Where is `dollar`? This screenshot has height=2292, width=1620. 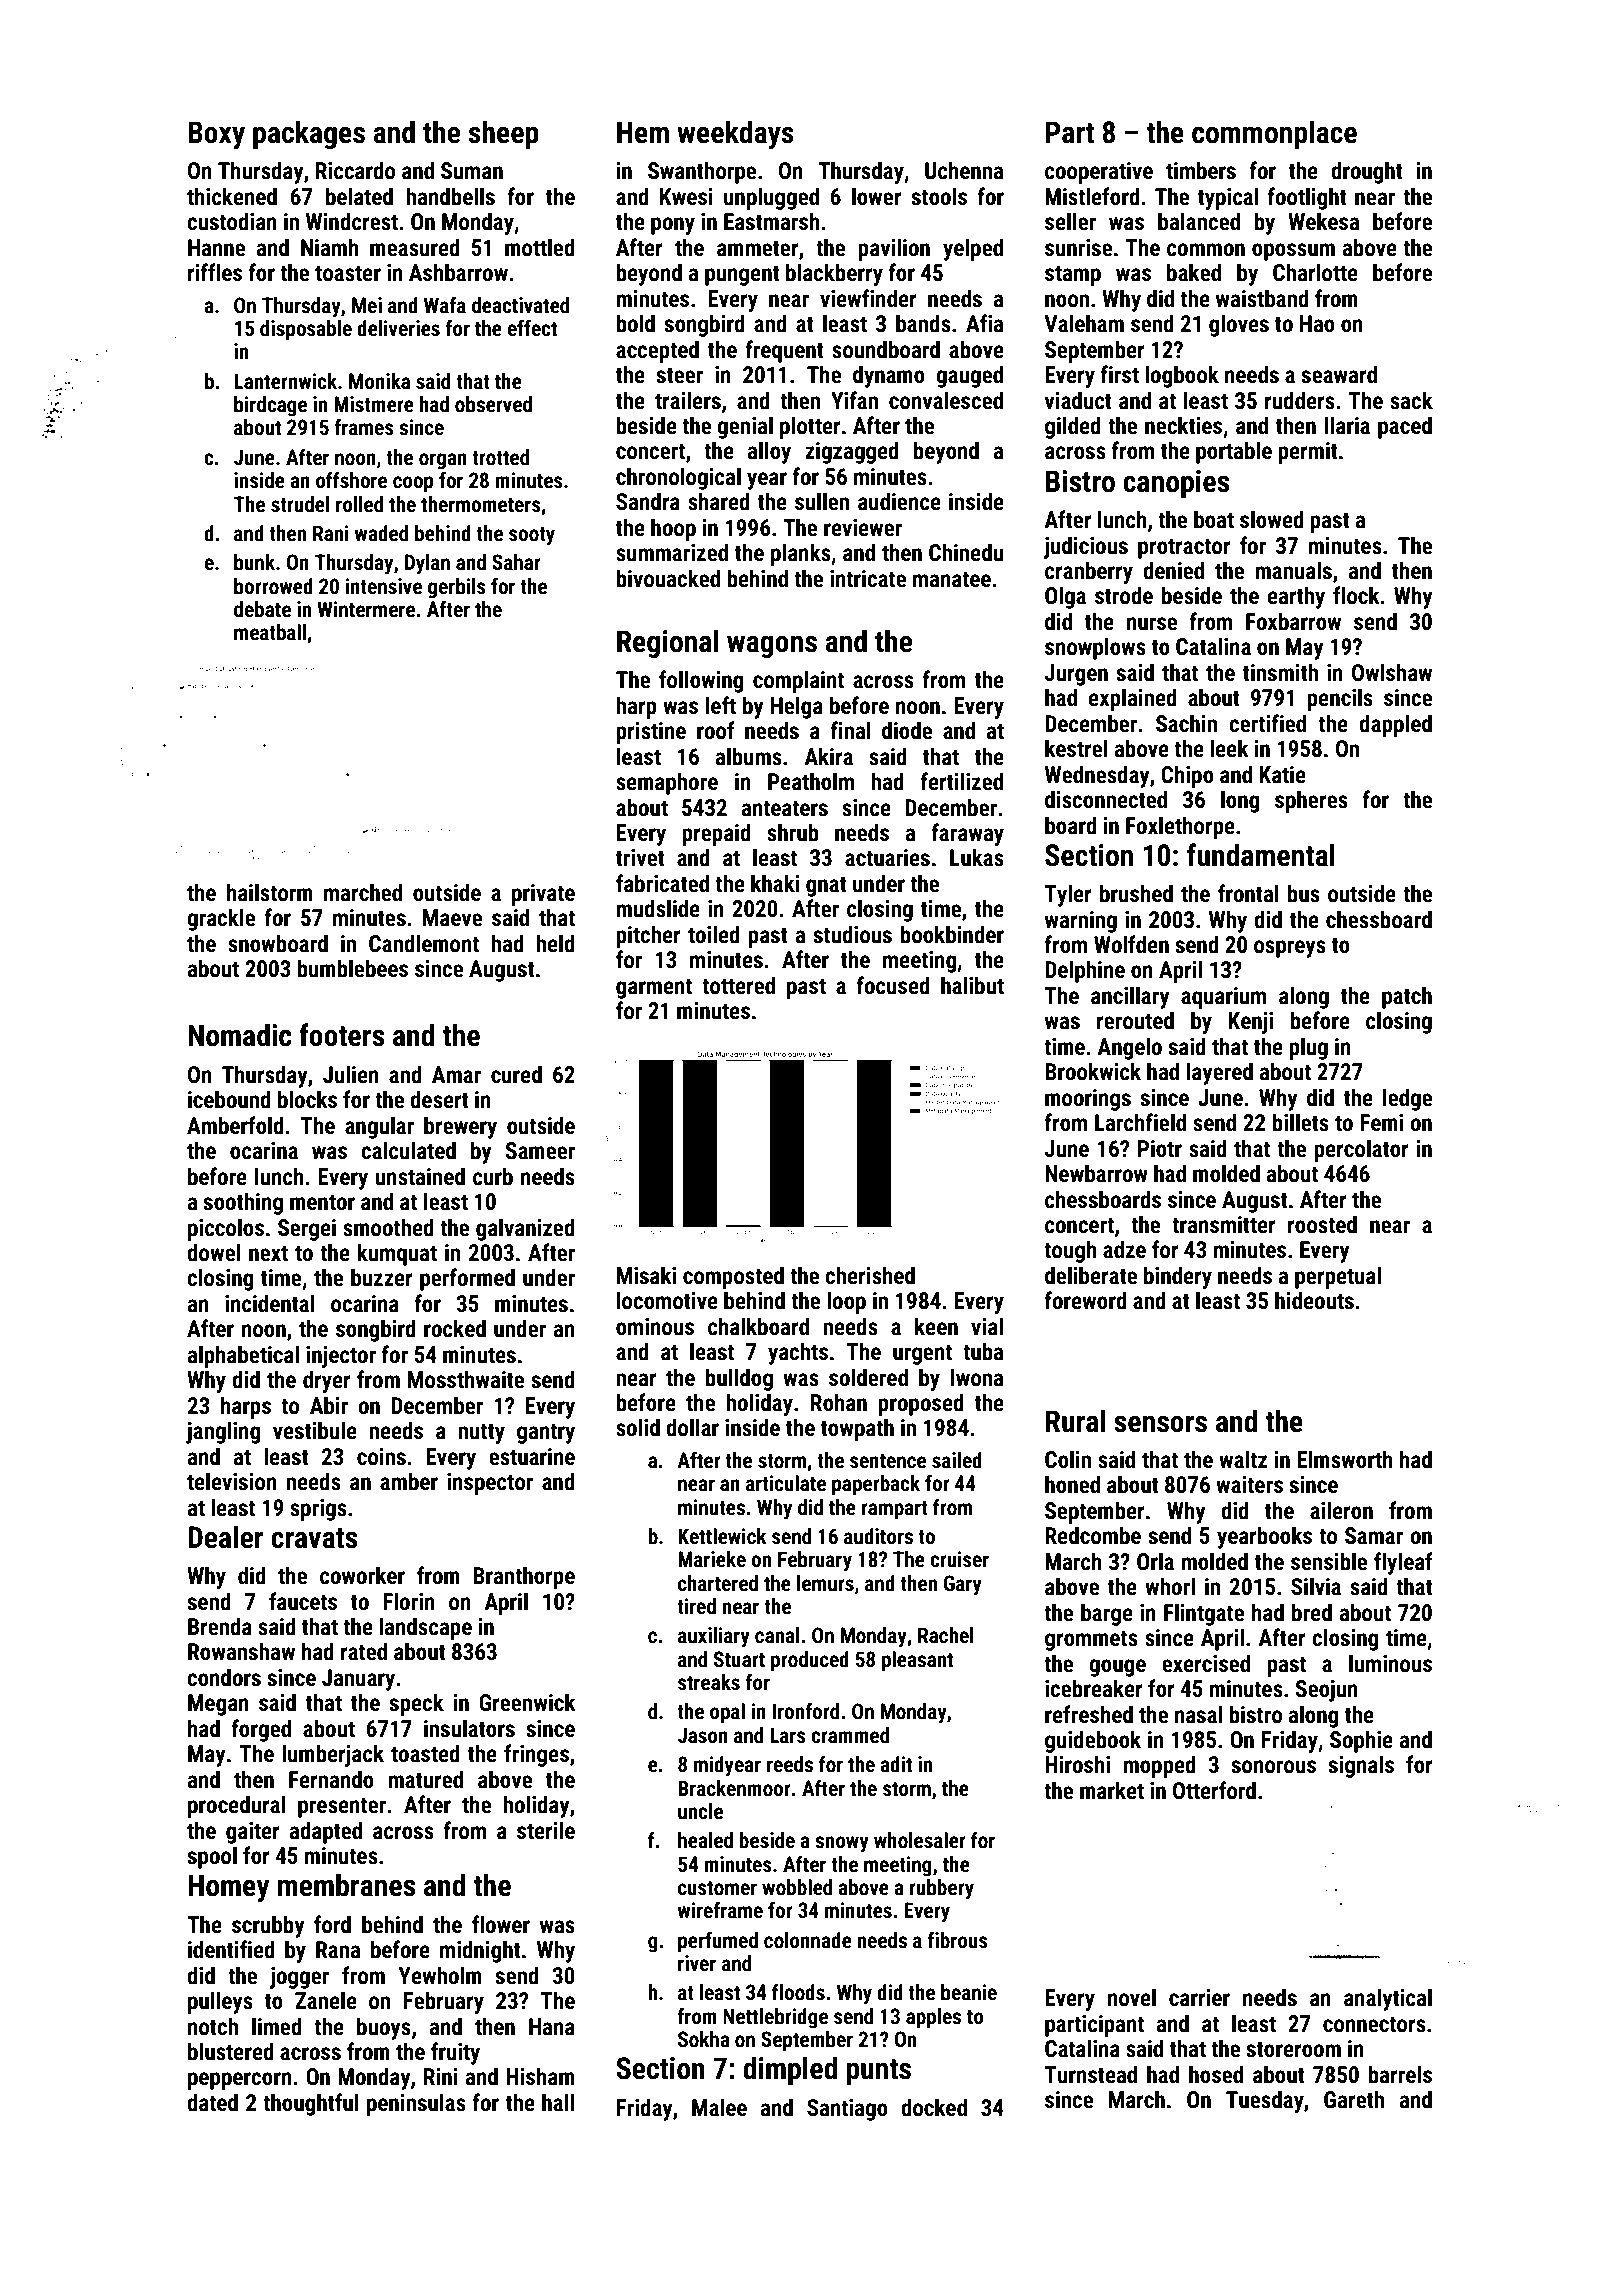 dollar is located at coordinates (692, 1427).
